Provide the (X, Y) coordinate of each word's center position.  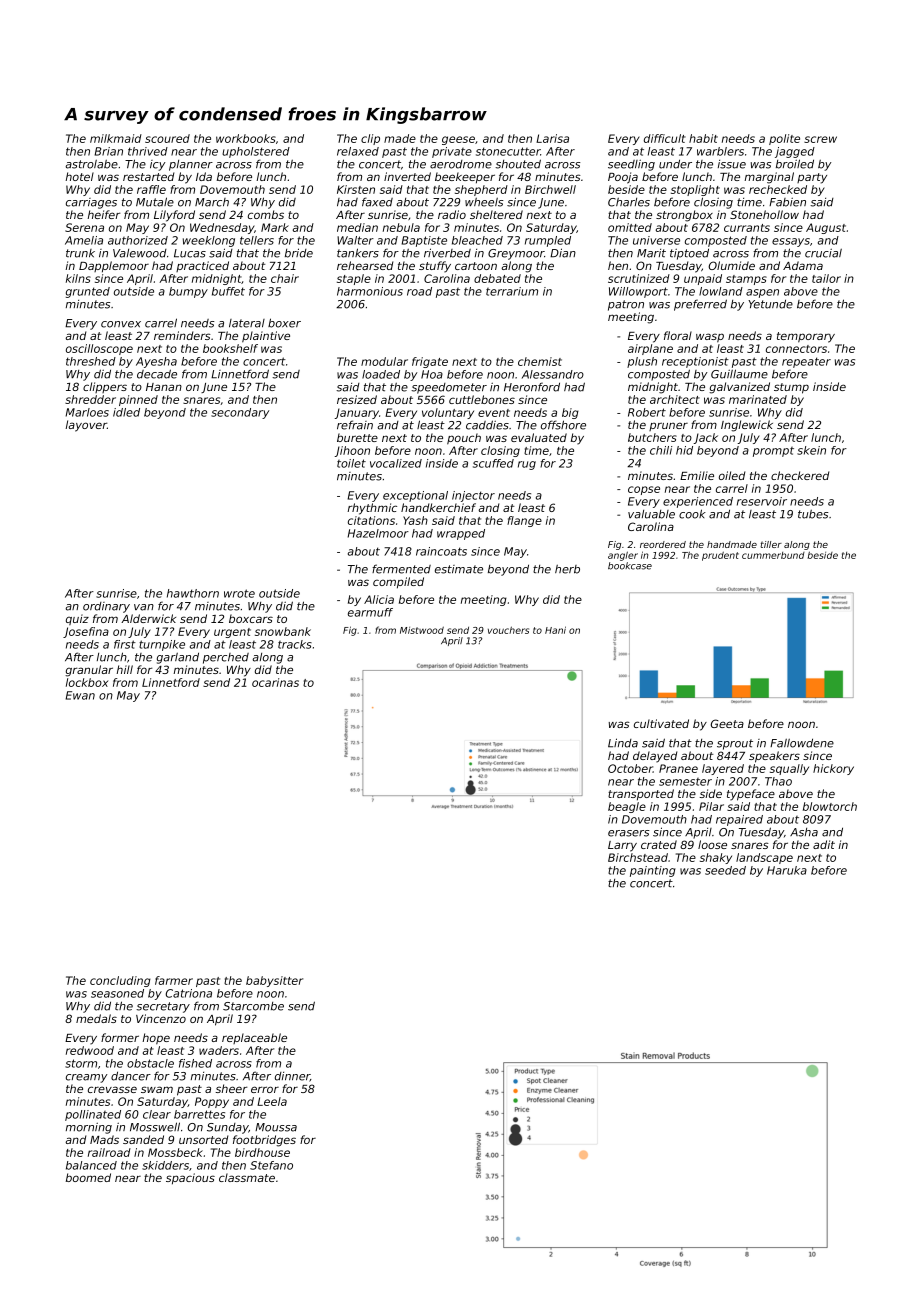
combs (266, 214)
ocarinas (275, 682)
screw (820, 139)
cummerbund (773, 555)
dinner (292, 1077)
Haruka (787, 870)
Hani (555, 630)
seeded (725, 870)
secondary (240, 413)
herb (567, 569)
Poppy (212, 1102)
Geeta (727, 723)
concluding (120, 981)
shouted (518, 164)
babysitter (274, 981)
